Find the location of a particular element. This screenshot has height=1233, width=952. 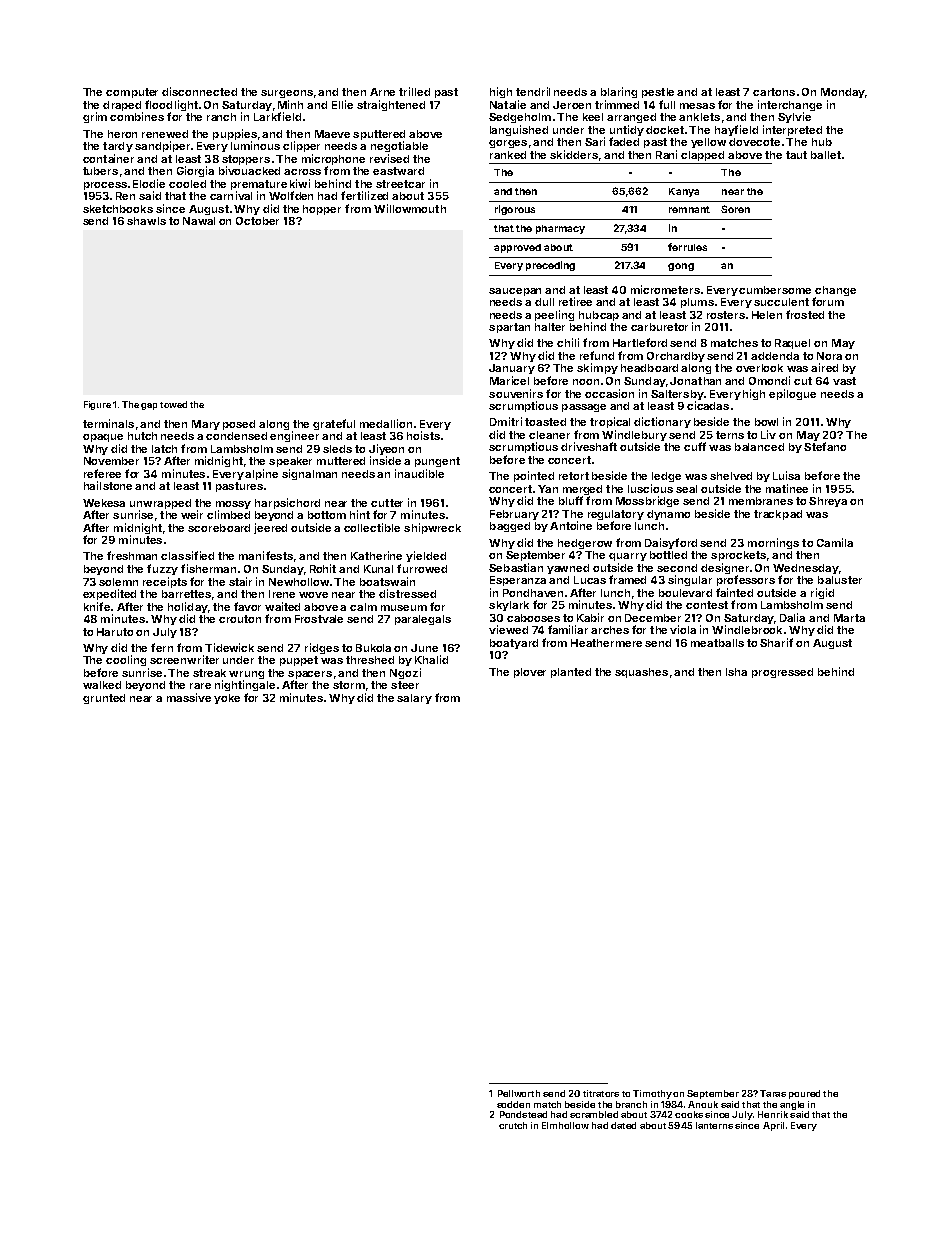

fern is located at coordinates (162, 647).
